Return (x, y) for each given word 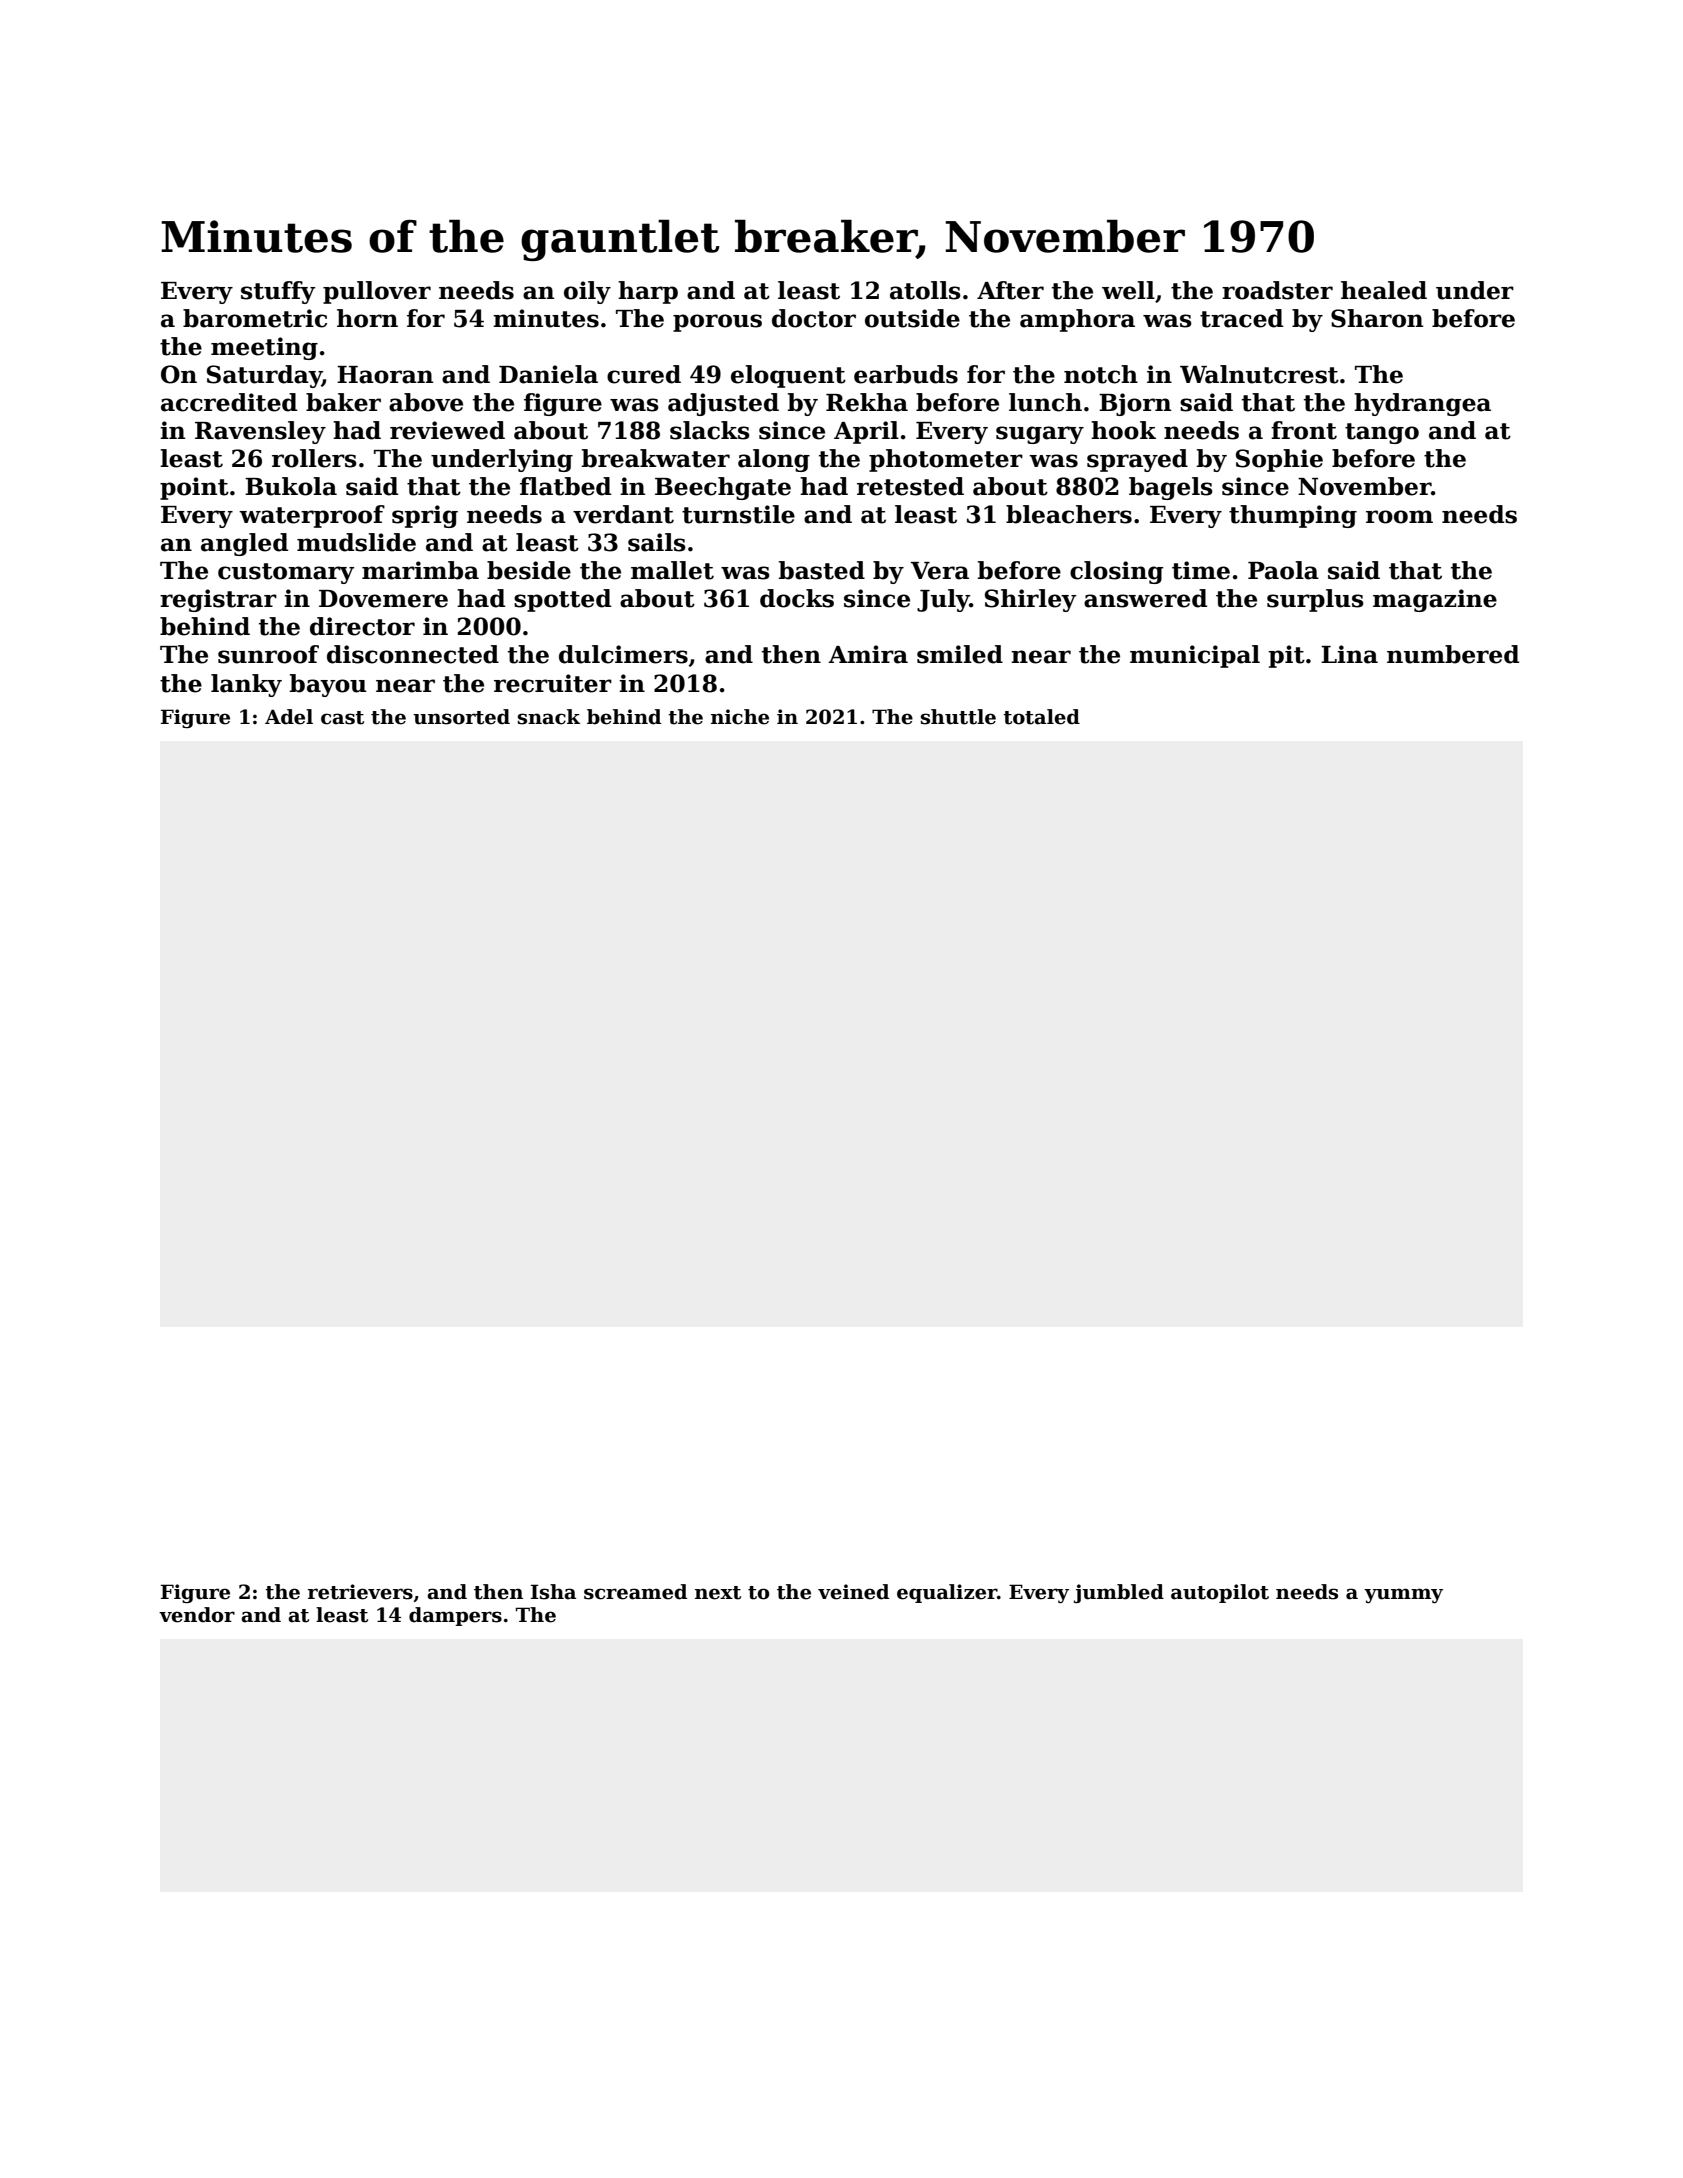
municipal (1195, 656)
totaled (1041, 717)
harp (648, 292)
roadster (1277, 290)
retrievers (360, 1592)
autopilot (1220, 1593)
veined (853, 1592)
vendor (197, 1615)
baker (343, 402)
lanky (246, 685)
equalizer (947, 1593)
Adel (289, 717)
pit (1287, 656)
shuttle (958, 717)
